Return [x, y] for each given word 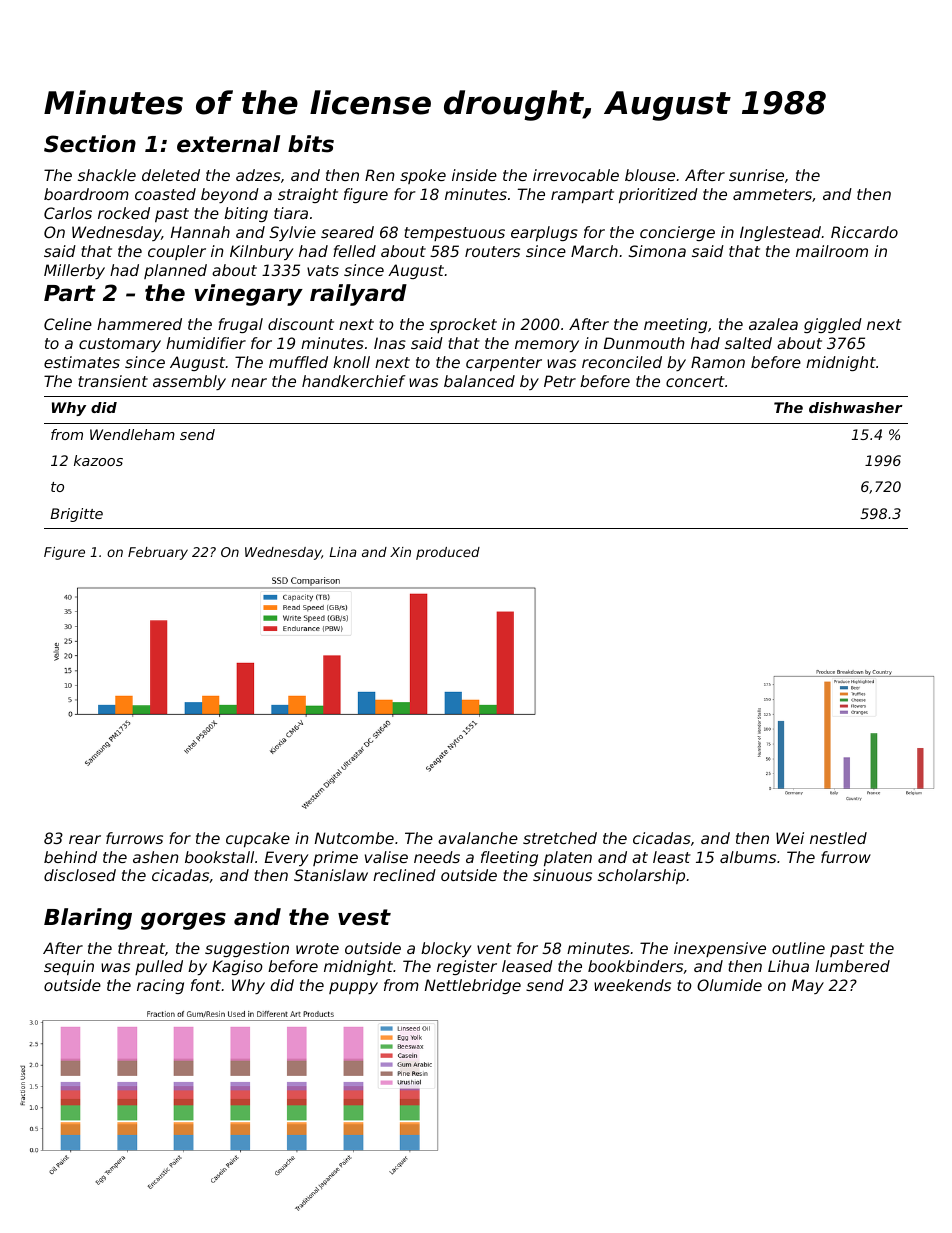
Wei [790, 838]
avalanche [478, 838]
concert [695, 381]
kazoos [98, 460]
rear [85, 839]
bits [311, 144]
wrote [317, 948]
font [206, 985]
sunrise [756, 175]
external [228, 144]
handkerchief [354, 381]
